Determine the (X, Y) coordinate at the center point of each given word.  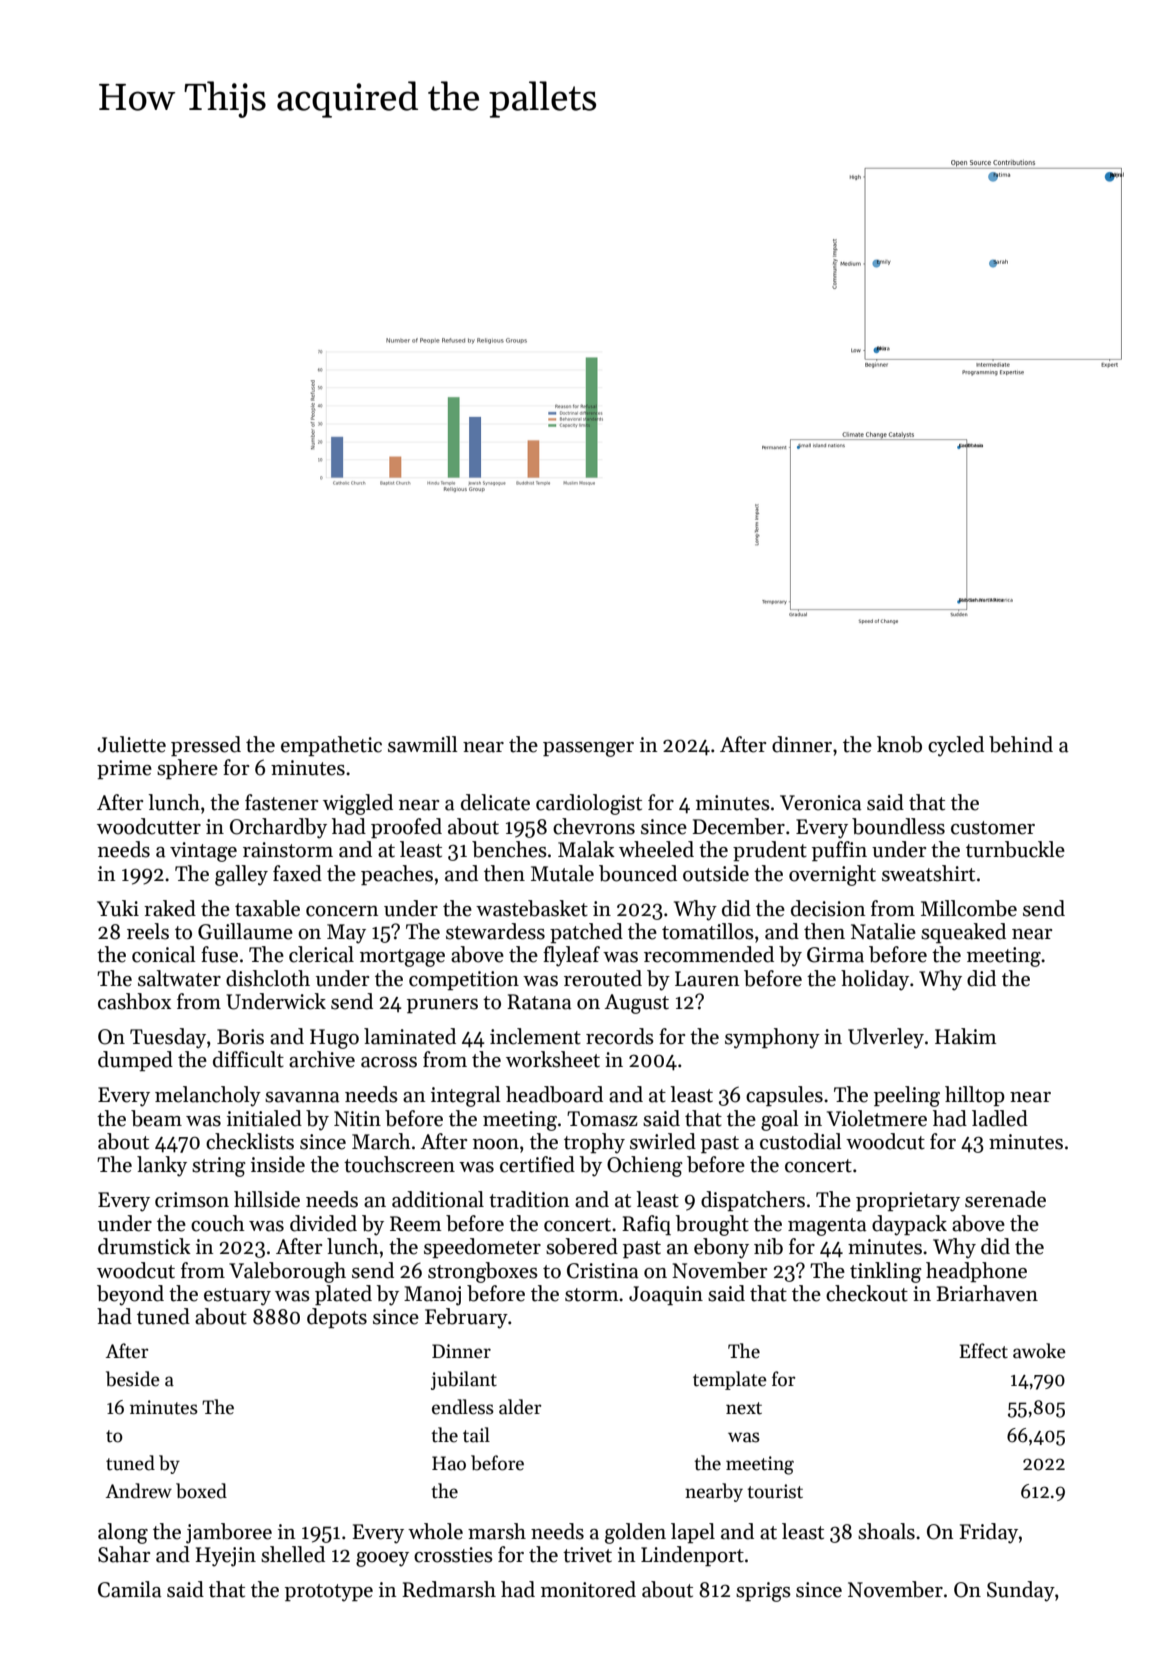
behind (1021, 744)
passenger (588, 749)
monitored (588, 1589)
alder (520, 1407)
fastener (281, 802)
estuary (237, 1297)
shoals (886, 1531)
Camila (130, 1589)
